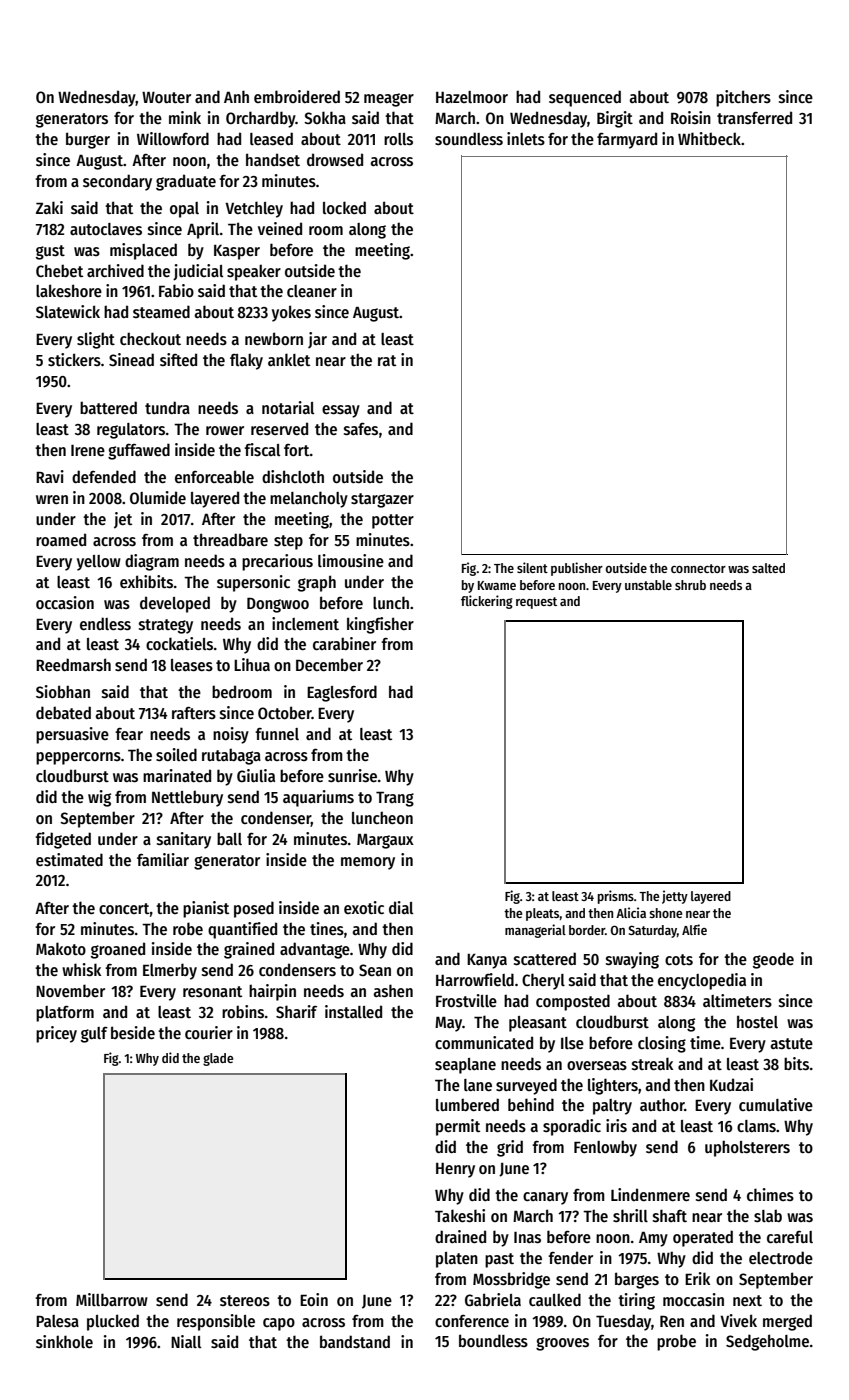  I want to click on strategy, so click(166, 626).
